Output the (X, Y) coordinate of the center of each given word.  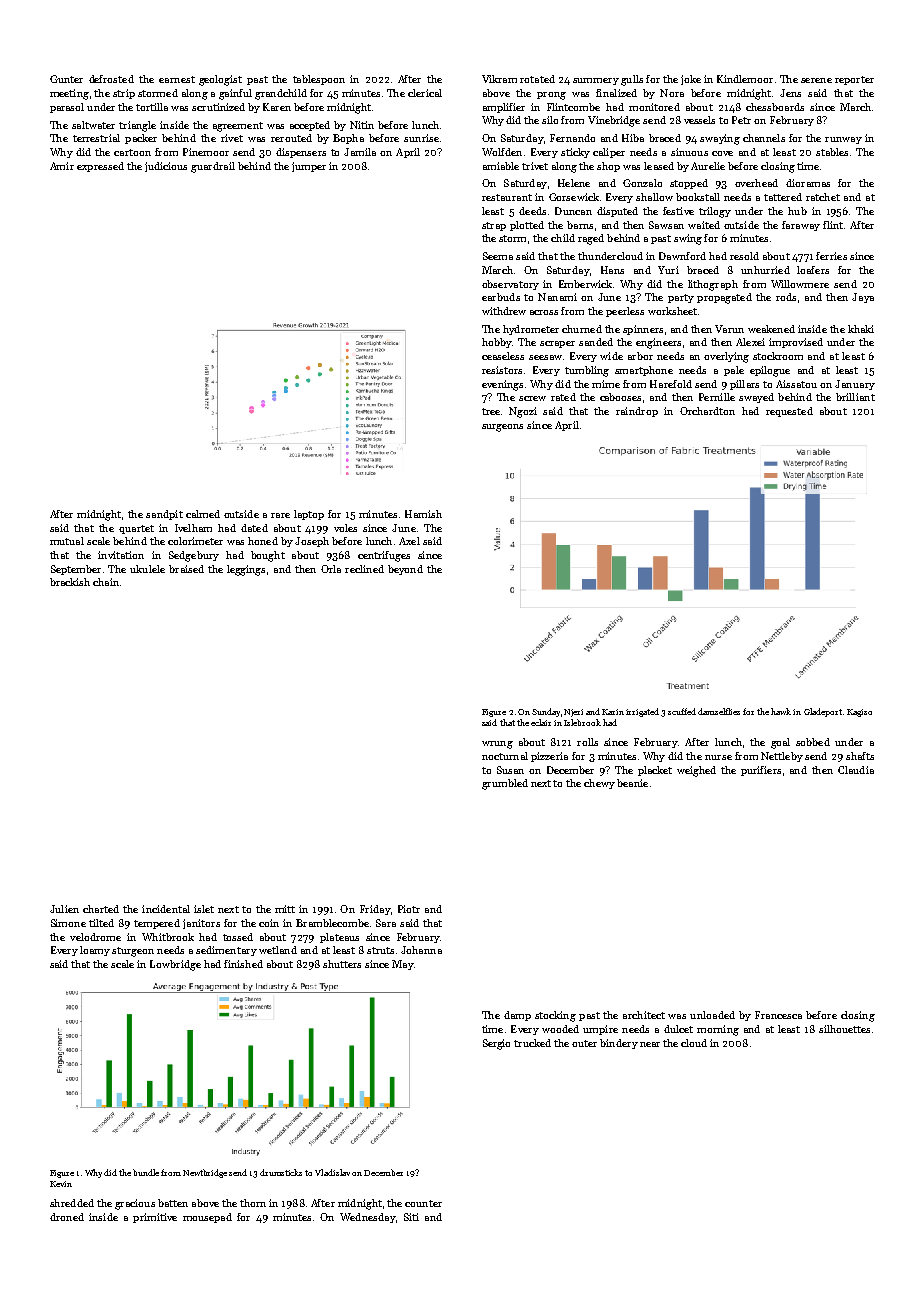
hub (797, 211)
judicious (166, 167)
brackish (70, 582)
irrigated (642, 712)
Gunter (66, 79)
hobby (497, 343)
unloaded (712, 1015)
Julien (64, 909)
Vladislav (332, 1172)
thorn (253, 1203)
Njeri (573, 713)
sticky (575, 153)
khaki (861, 329)
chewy (599, 784)
